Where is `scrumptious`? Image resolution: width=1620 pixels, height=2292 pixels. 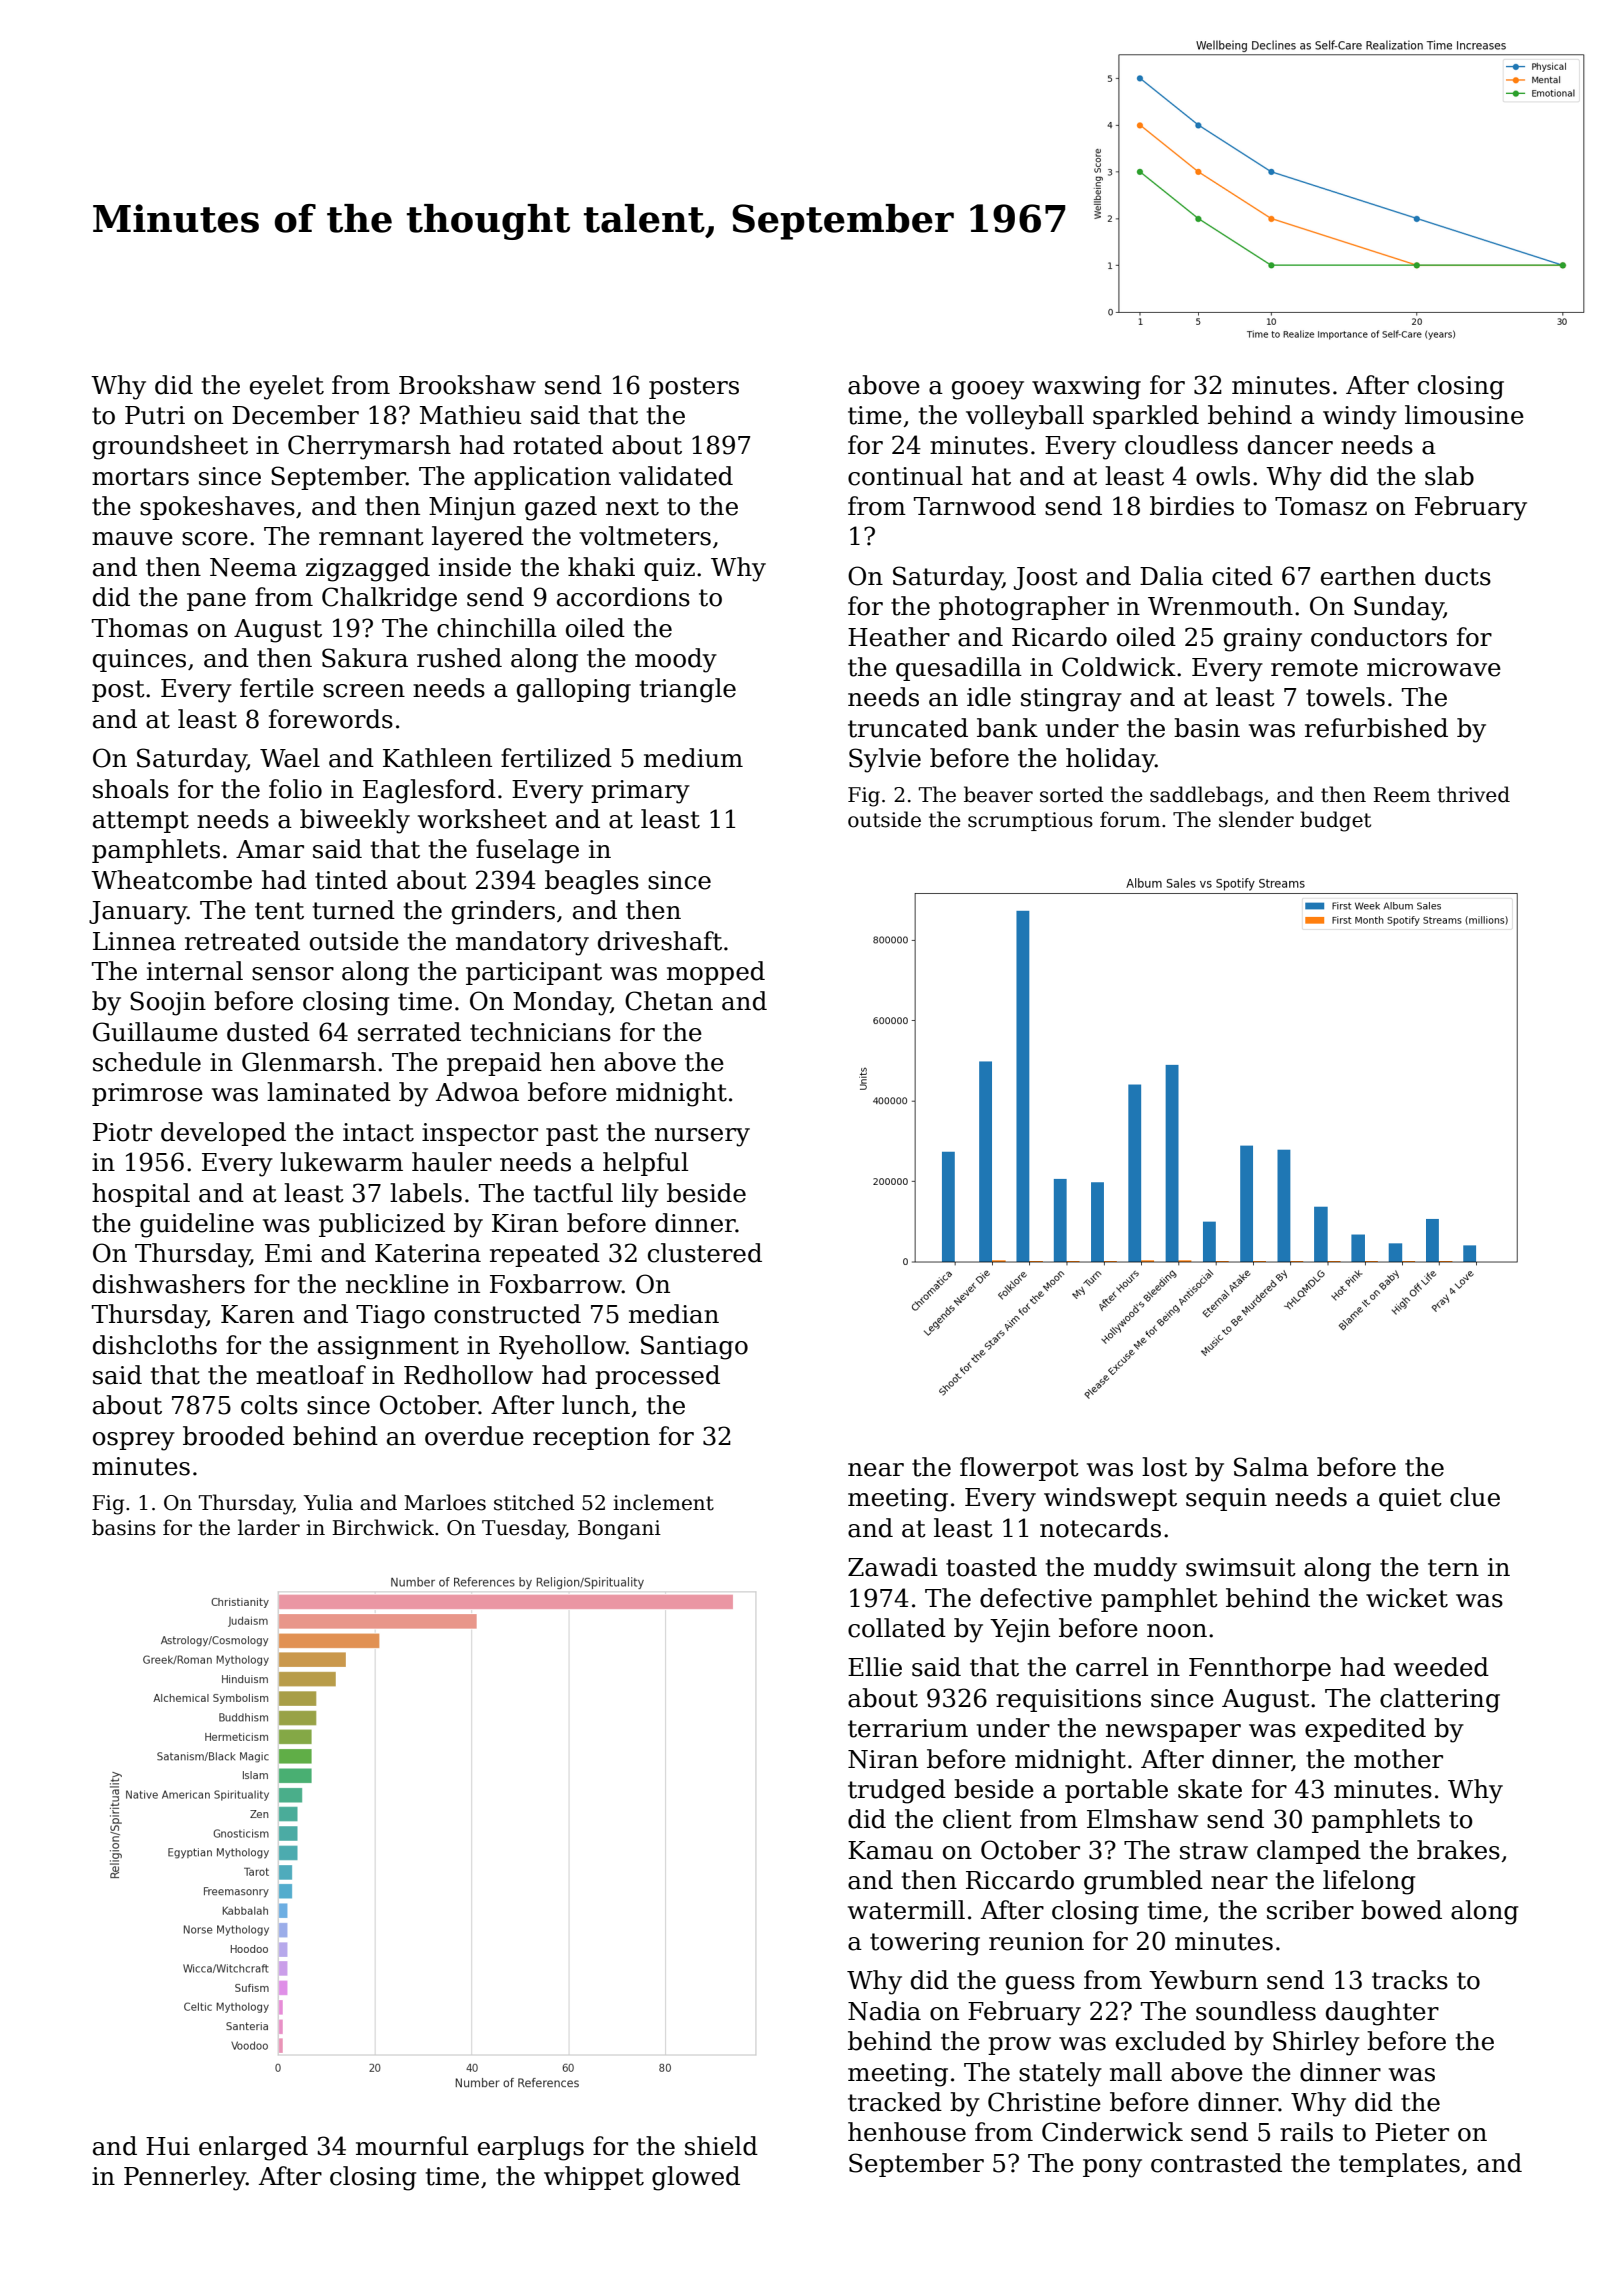
scrumptious is located at coordinates (1030, 821).
